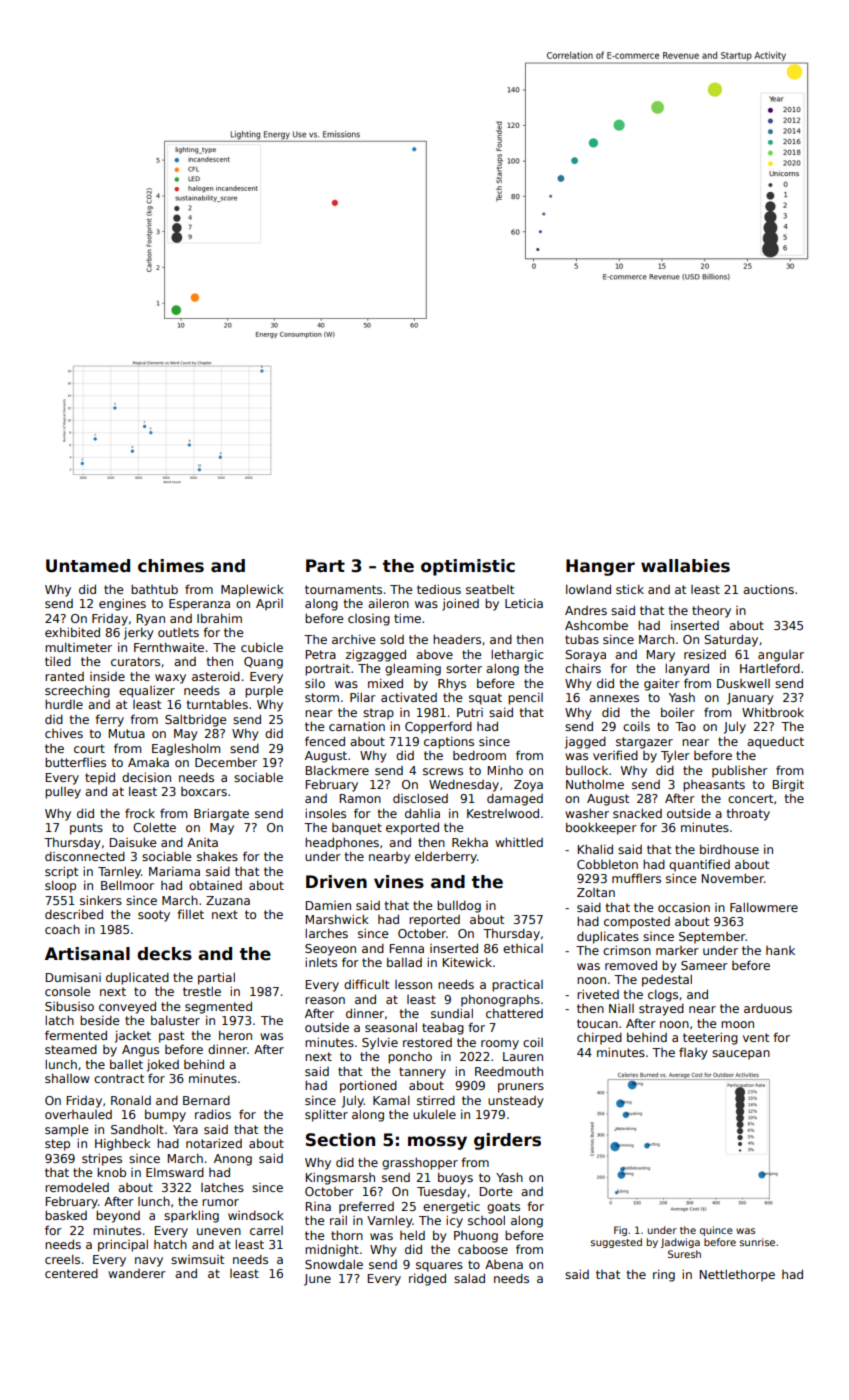  What do you see at coordinates (716, 1231) in the screenshot?
I see `quince` at bounding box center [716, 1231].
